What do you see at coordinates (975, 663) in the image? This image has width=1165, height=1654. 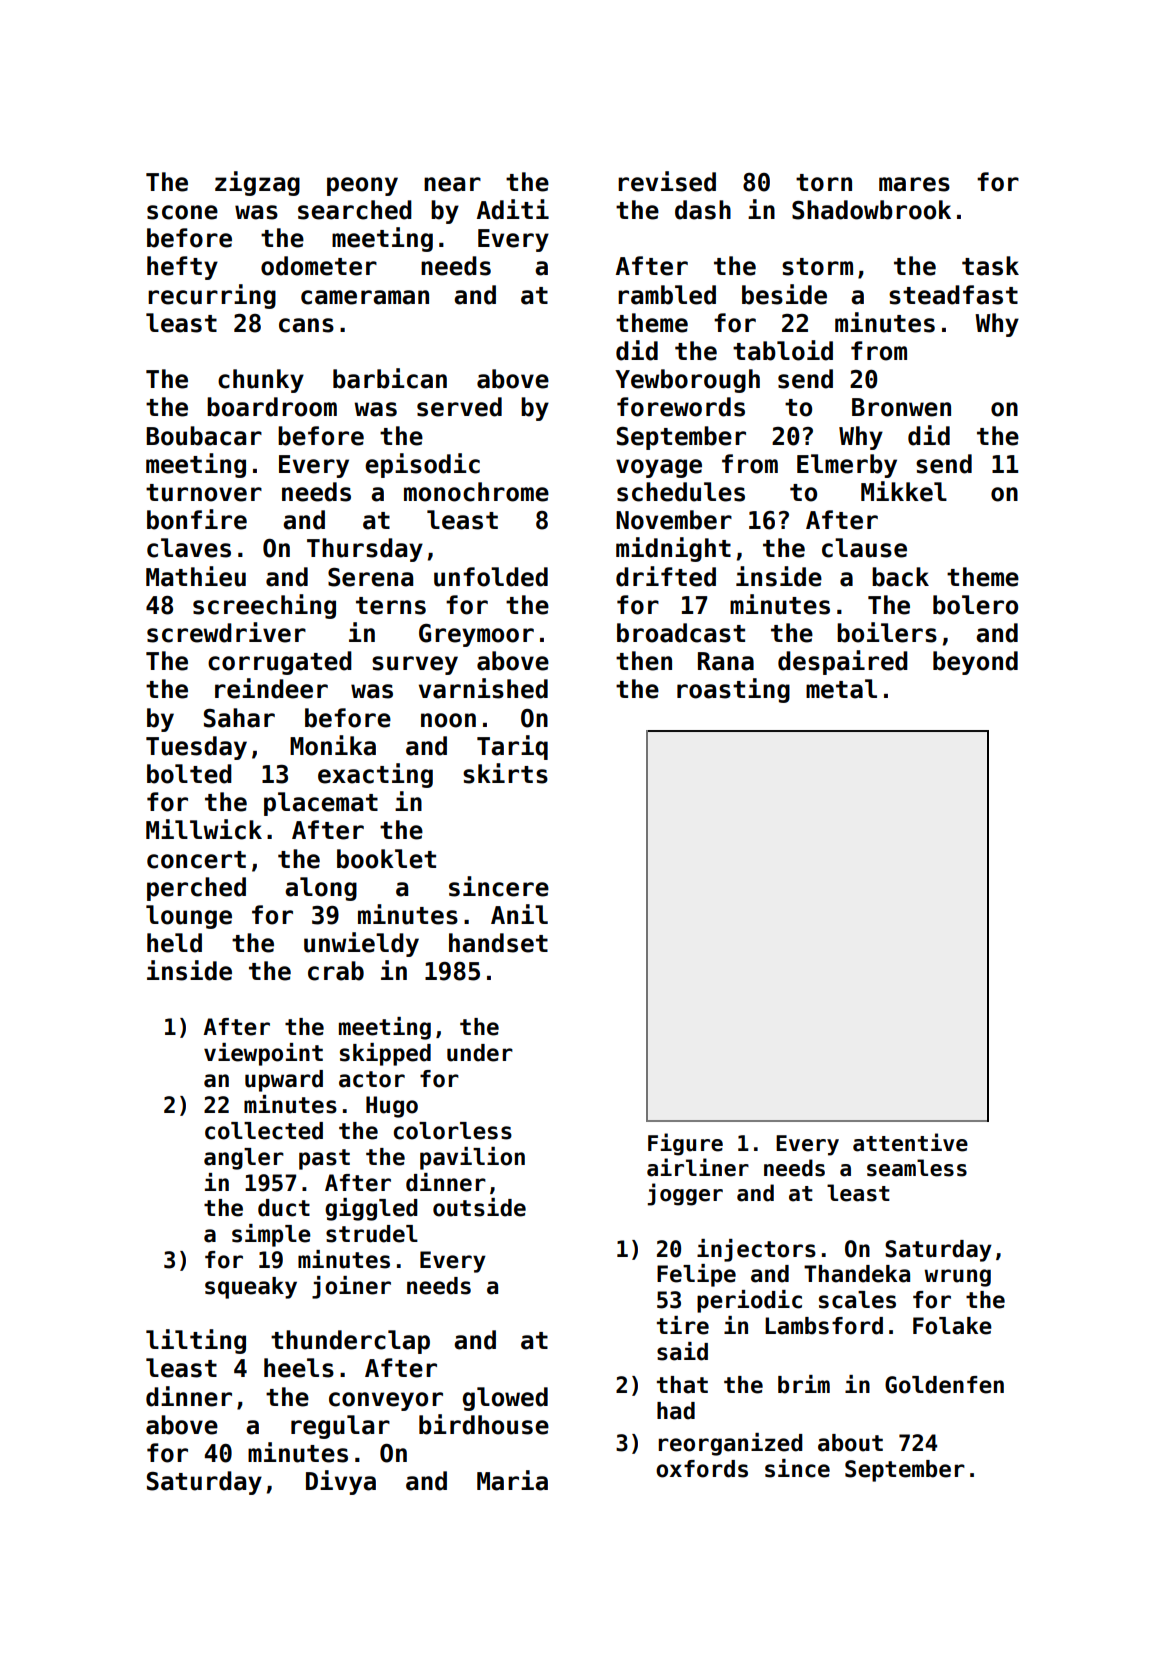 I see `beyond` at bounding box center [975, 663].
